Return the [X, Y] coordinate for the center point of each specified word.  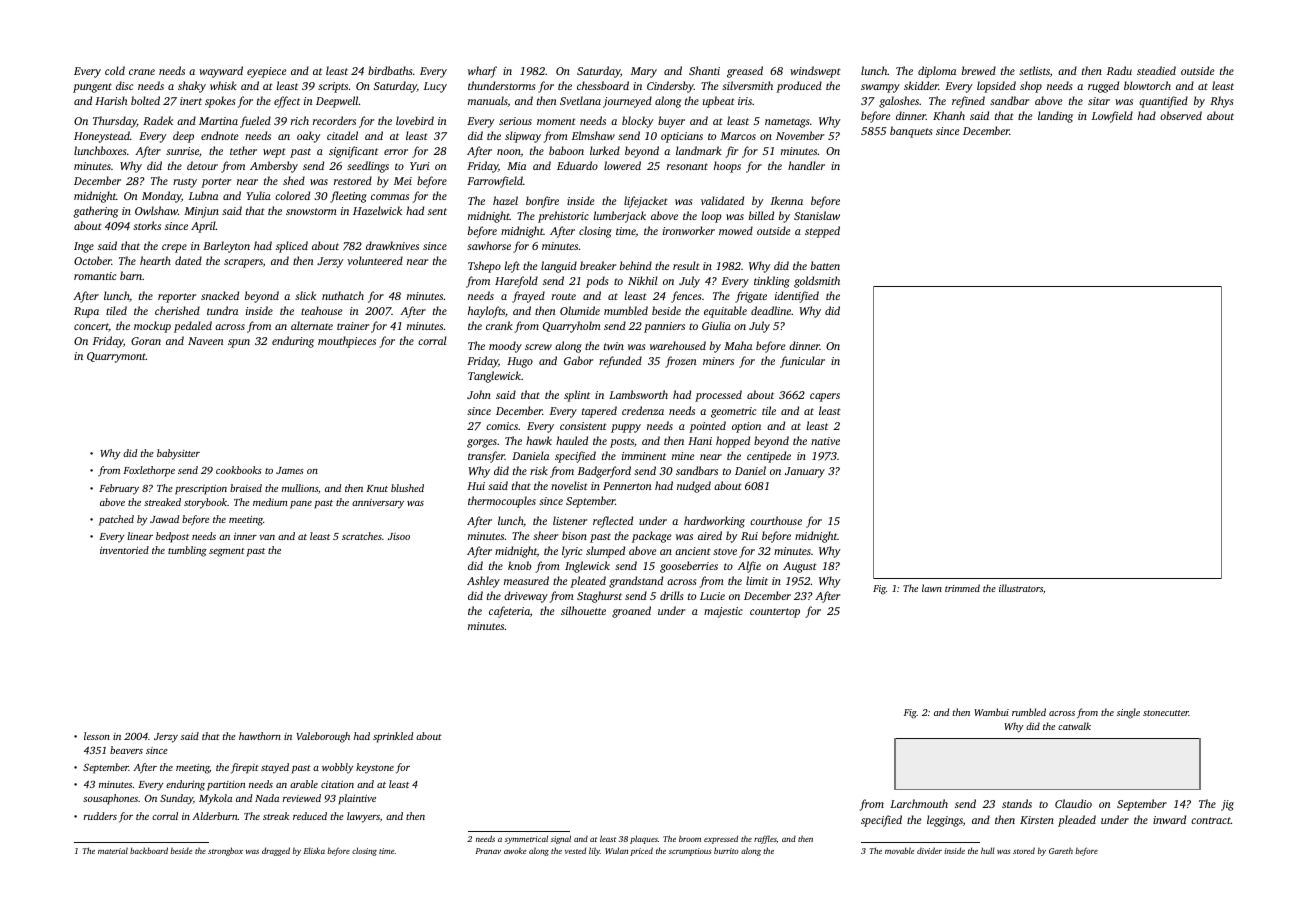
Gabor [578, 360]
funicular [802, 362]
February [119, 489]
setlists [1034, 70]
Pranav [488, 851]
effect [287, 102]
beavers [126, 750]
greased [745, 72]
